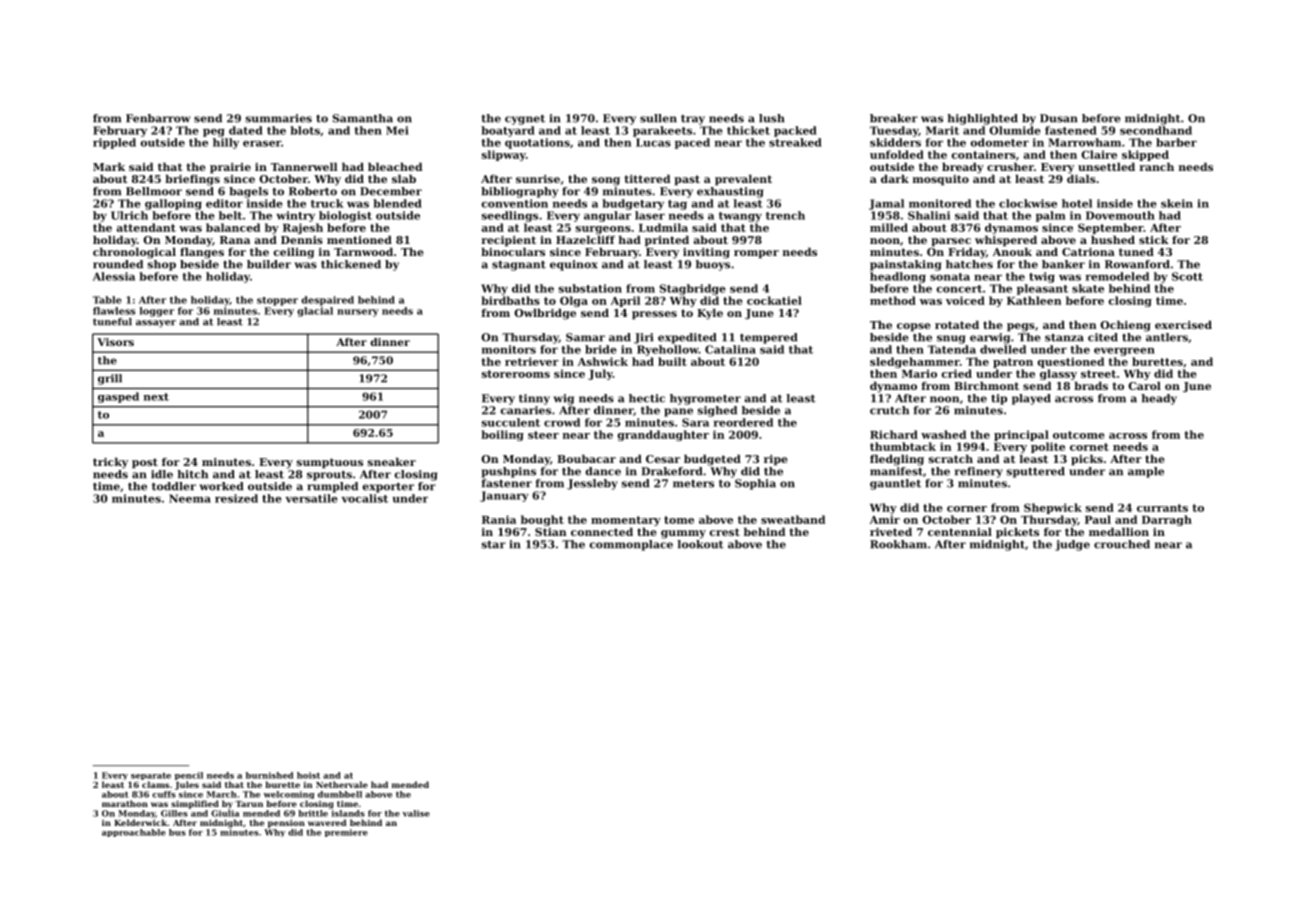  What do you see at coordinates (230, 168) in the screenshot?
I see `prairie` at bounding box center [230, 168].
